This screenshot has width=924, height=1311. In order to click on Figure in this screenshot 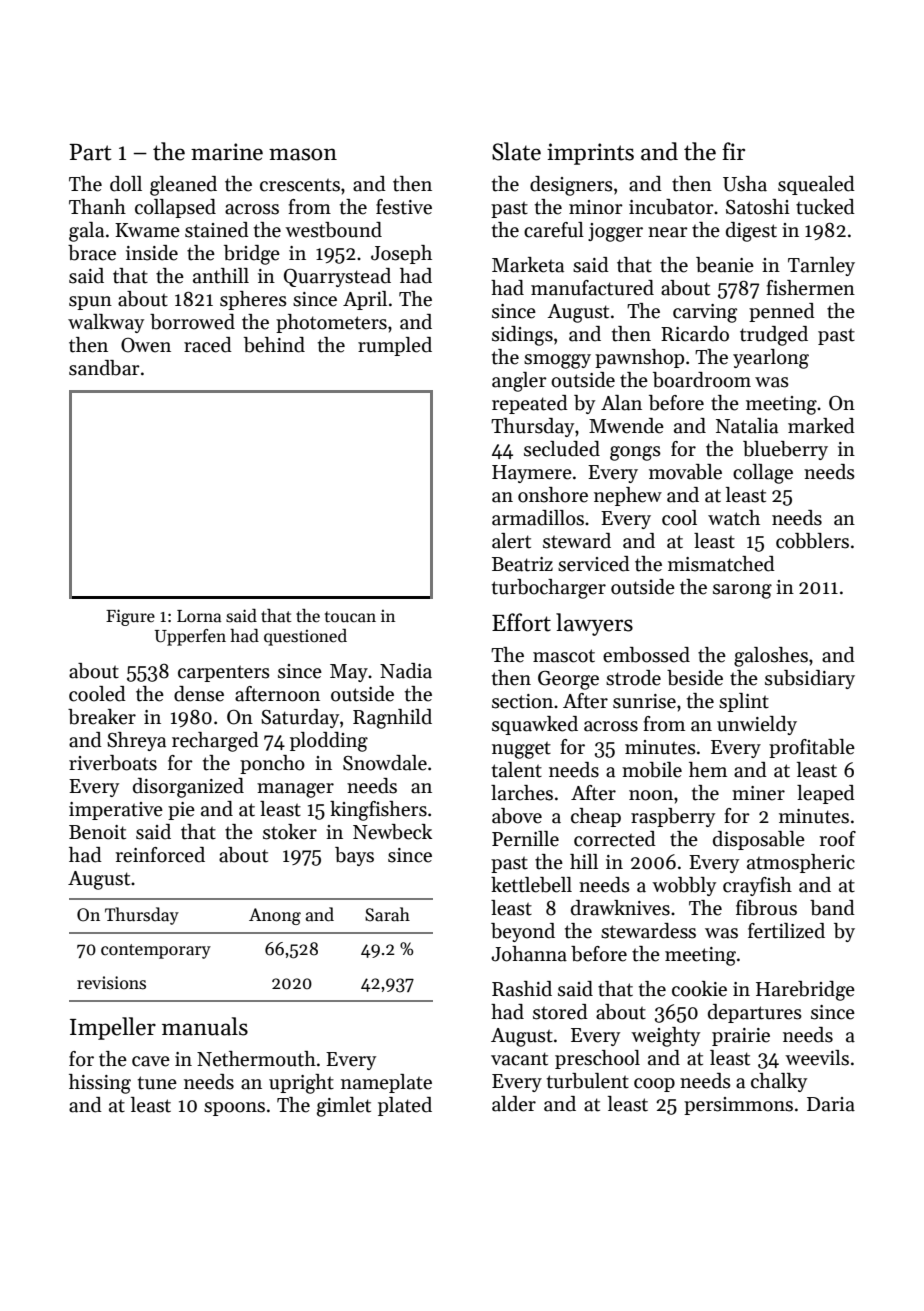, I will do `click(130, 617)`.
